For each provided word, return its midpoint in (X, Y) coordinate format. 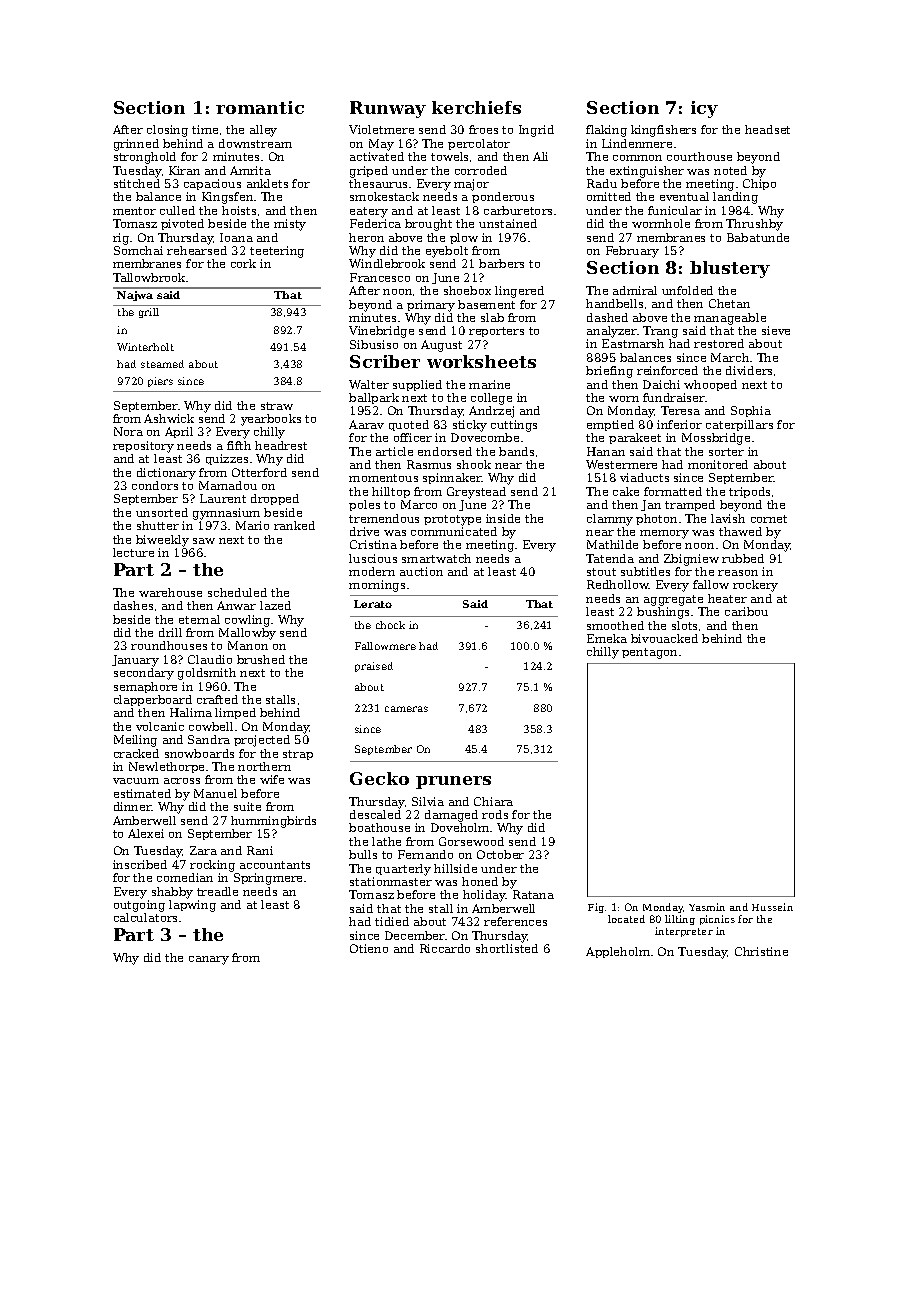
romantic (260, 107)
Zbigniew (691, 560)
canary (209, 960)
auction (421, 571)
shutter (158, 525)
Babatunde (758, 237)
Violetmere (381, 129)
